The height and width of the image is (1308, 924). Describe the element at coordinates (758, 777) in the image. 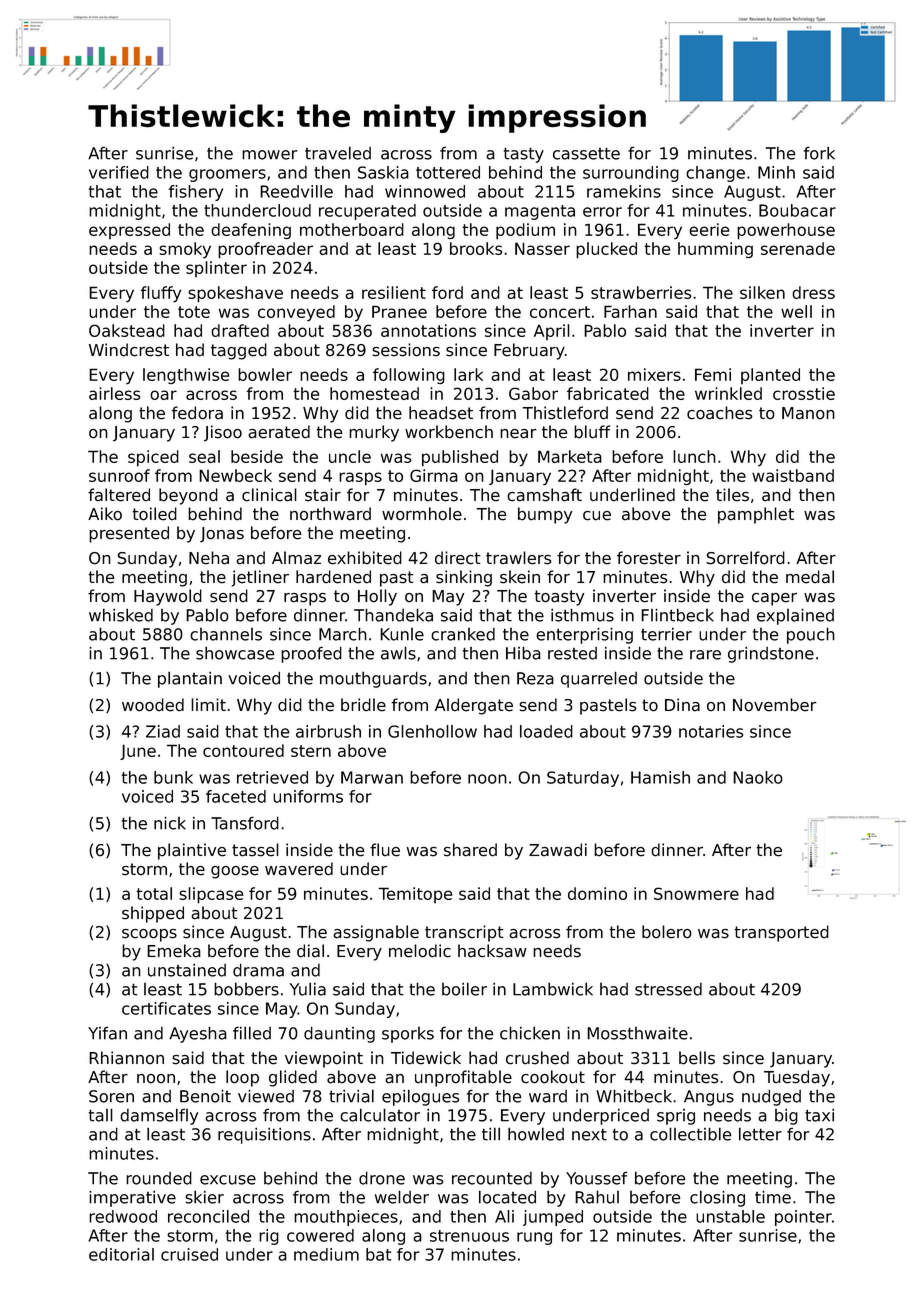

I see `Naoko` at that location.
